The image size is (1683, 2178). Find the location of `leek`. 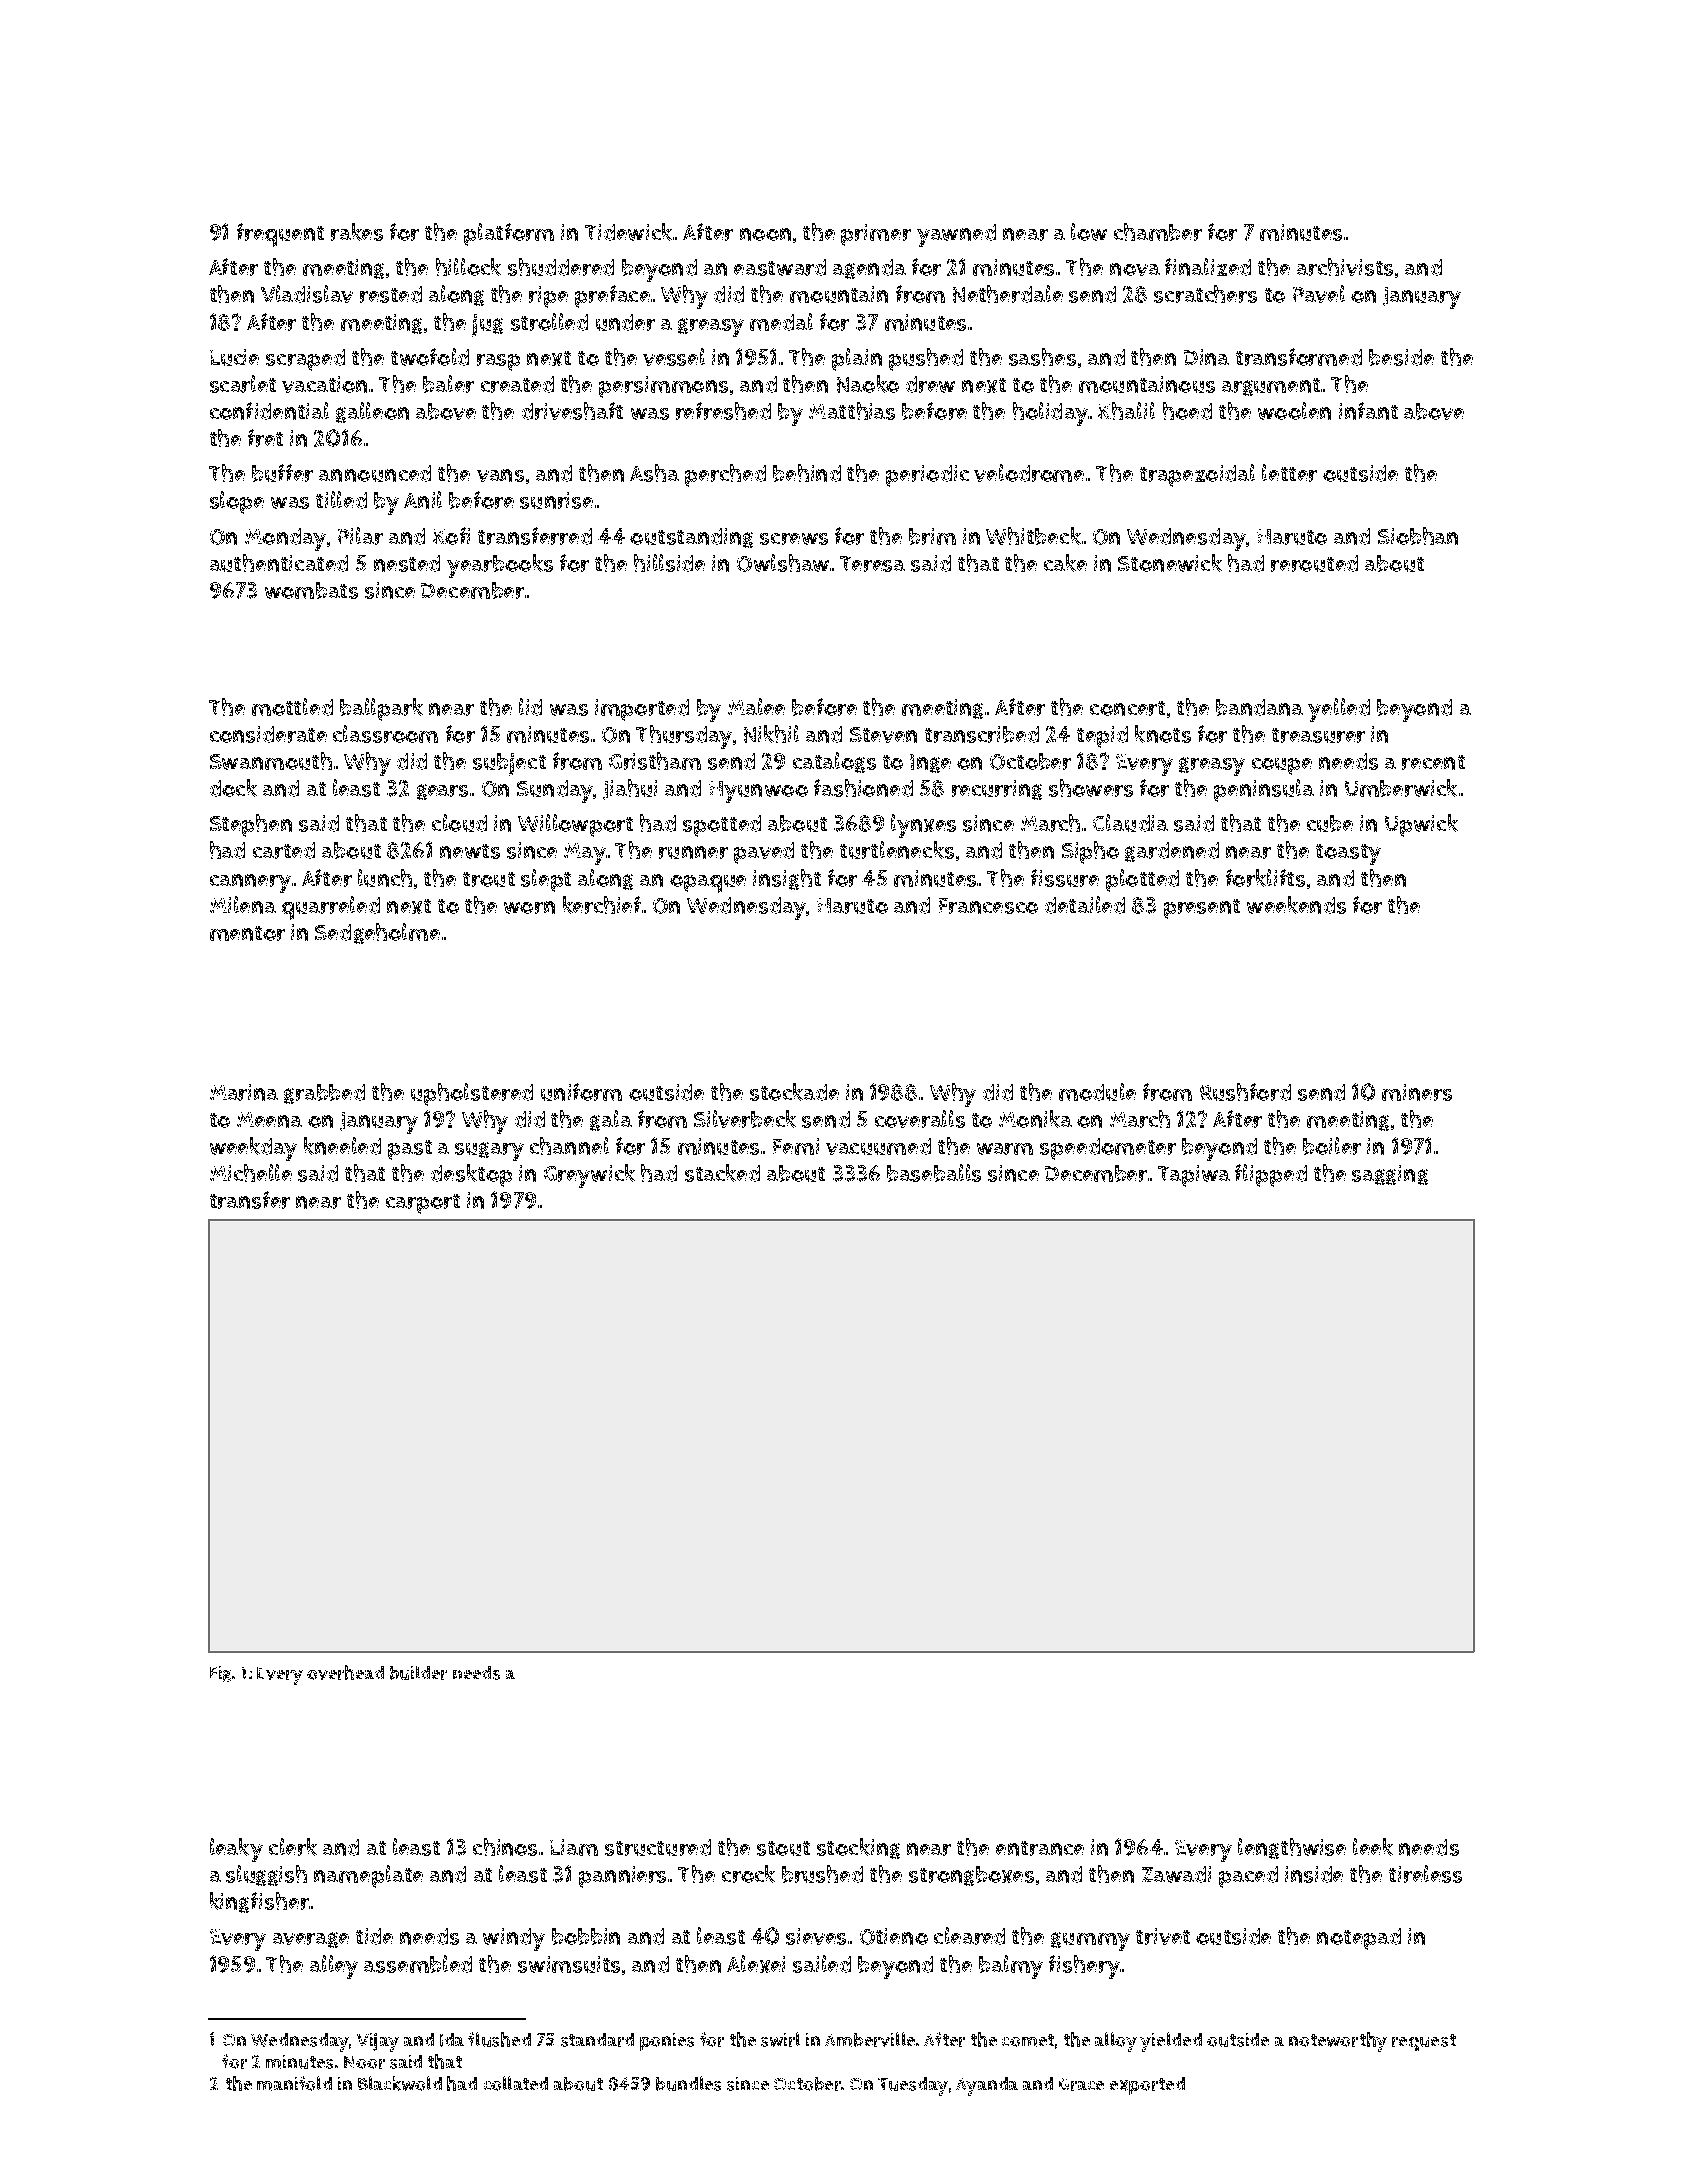

leek is located at coordinates (1373, 1847).
